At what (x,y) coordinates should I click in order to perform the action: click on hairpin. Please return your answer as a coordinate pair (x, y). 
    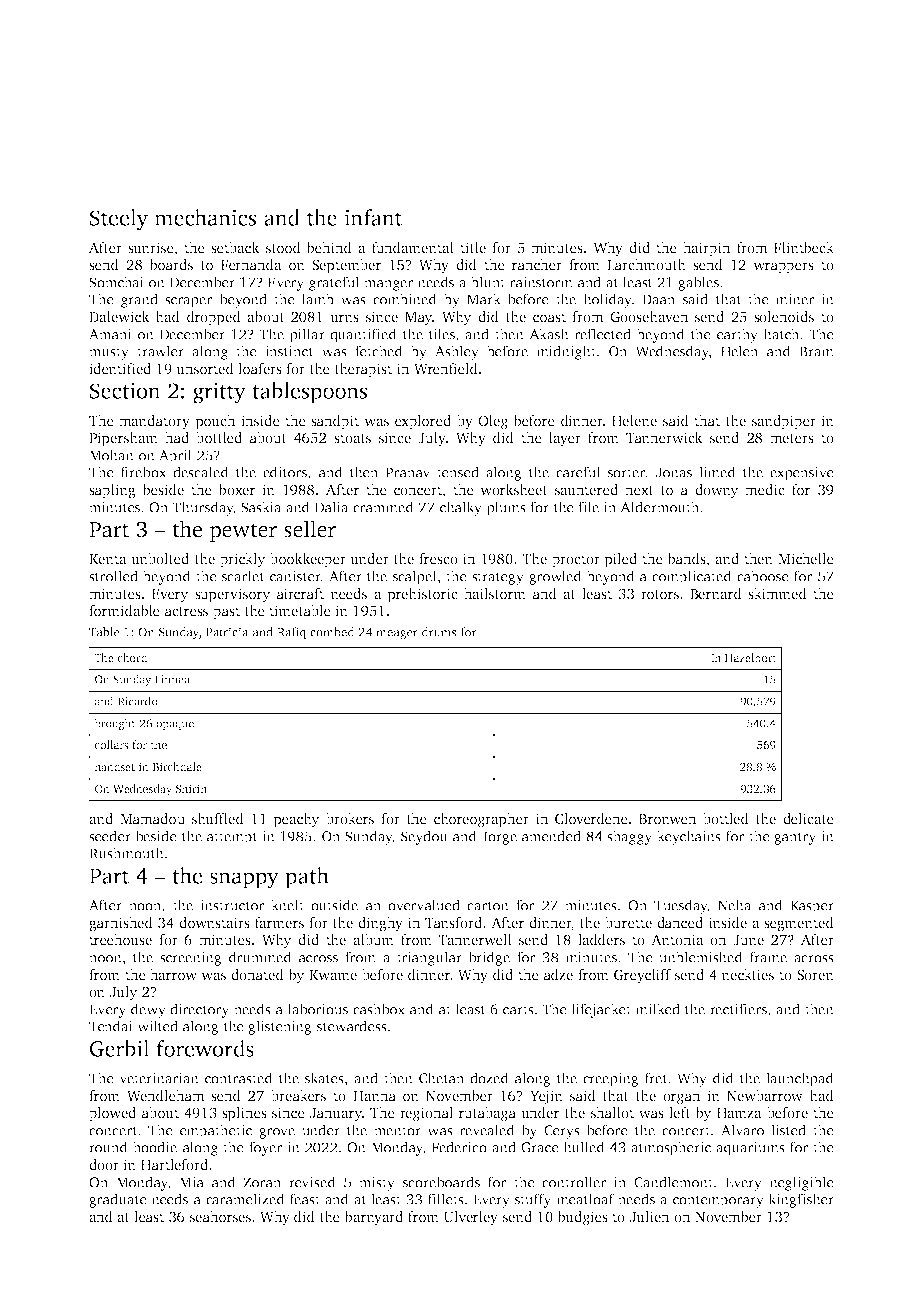
    Looking at the image, I should click on (706, 249).
